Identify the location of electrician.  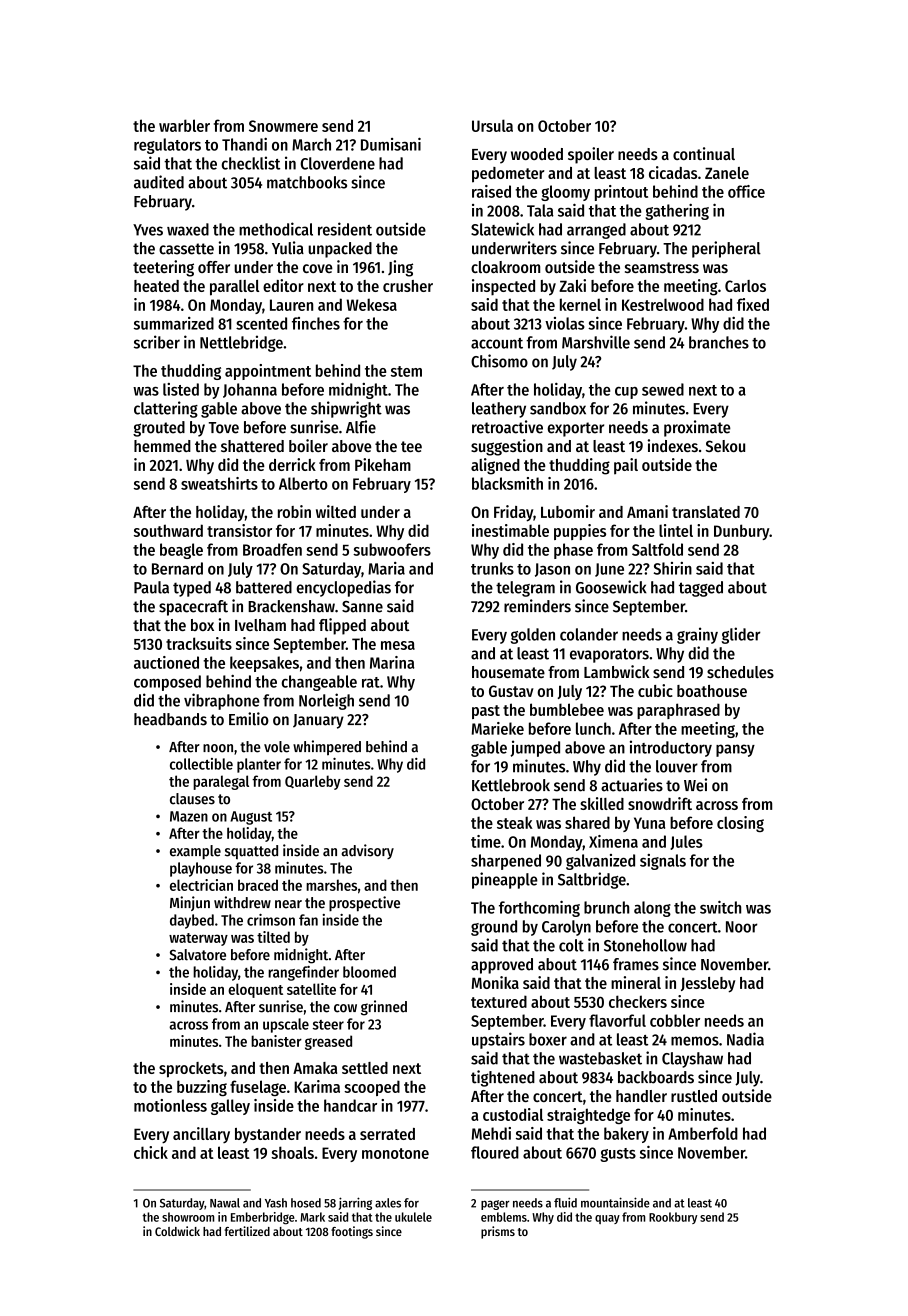
(201, 885).
